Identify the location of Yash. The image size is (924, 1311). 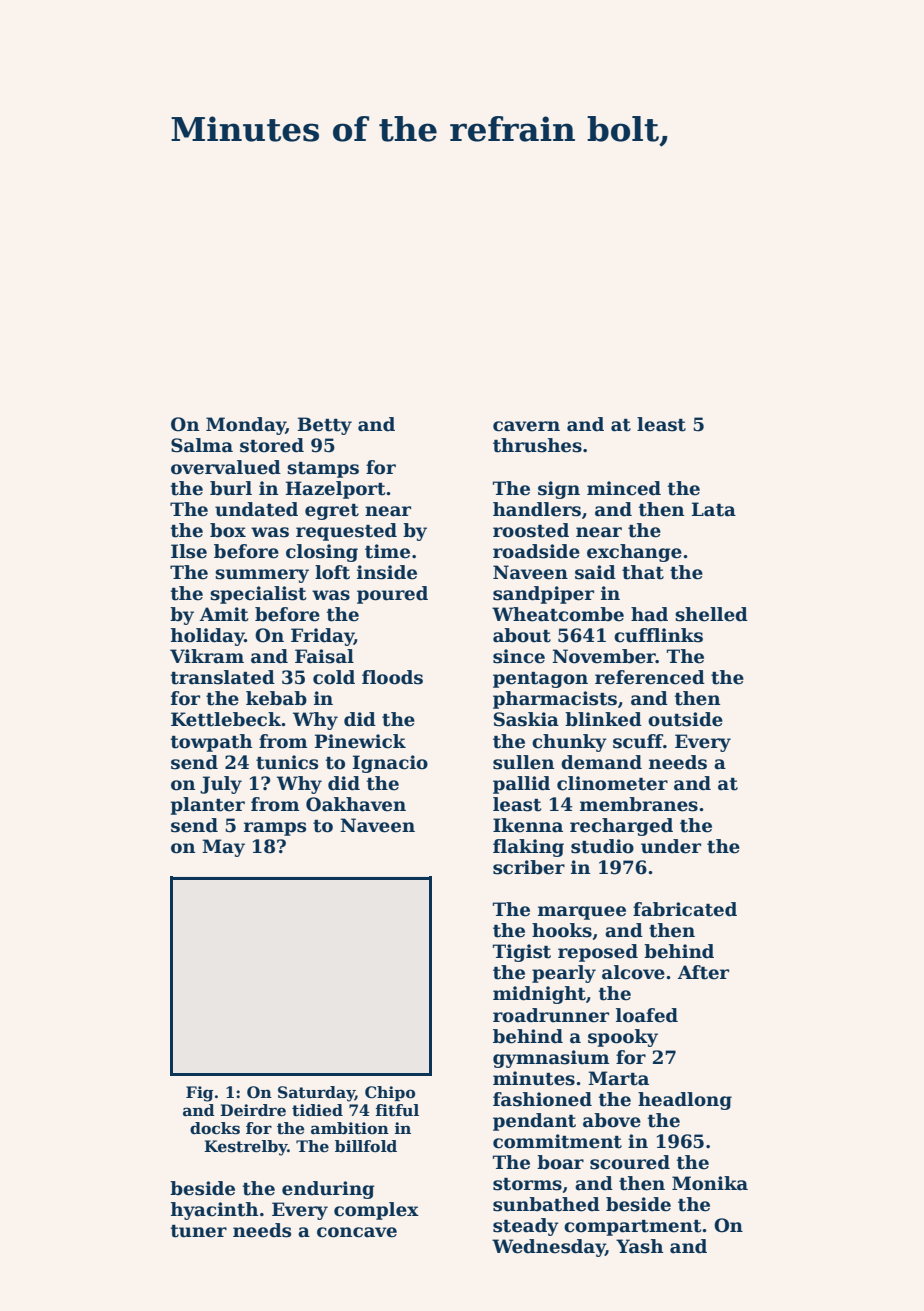
(639, 1246).
